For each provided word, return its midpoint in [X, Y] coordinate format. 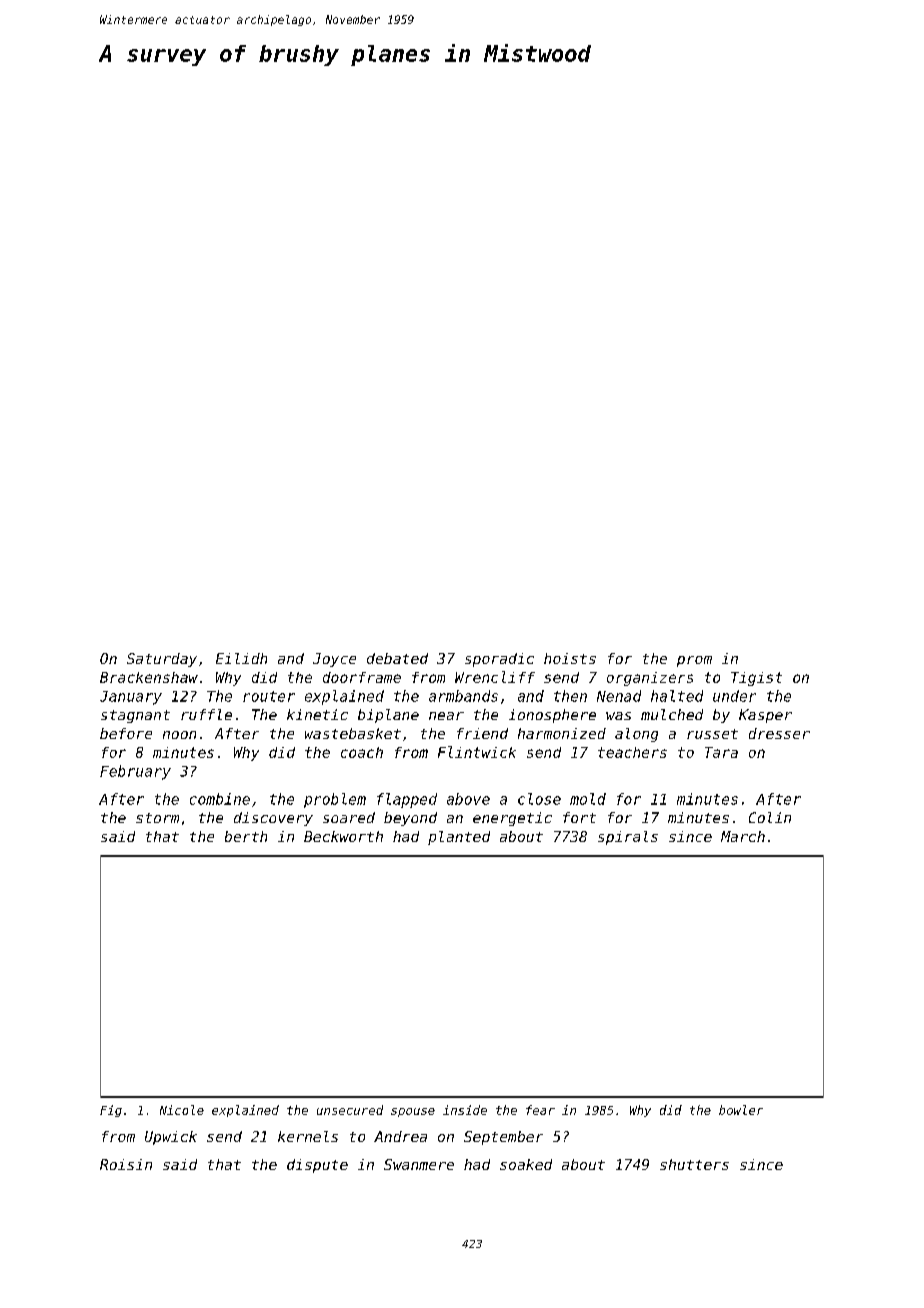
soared [349, 817]
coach [362, 752]
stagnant [135, 716]
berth [246, 836]
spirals [628, 838]
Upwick [171, 1138]
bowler [741, 1110]
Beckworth [343, 836]
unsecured [350, 1110]
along [636, 735]
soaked [526, 1164]
